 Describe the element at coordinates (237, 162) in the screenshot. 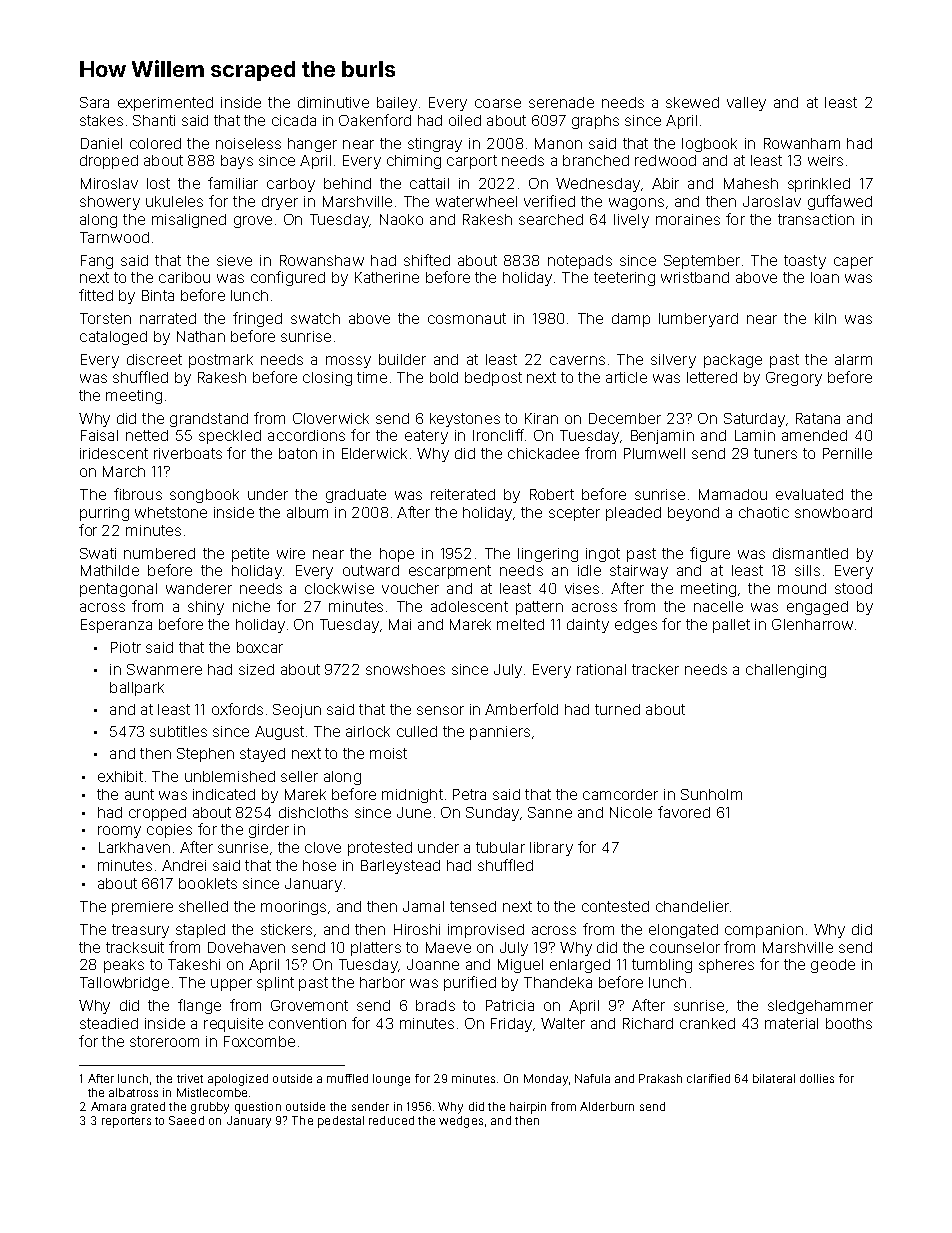

I see `bays` at that location.
